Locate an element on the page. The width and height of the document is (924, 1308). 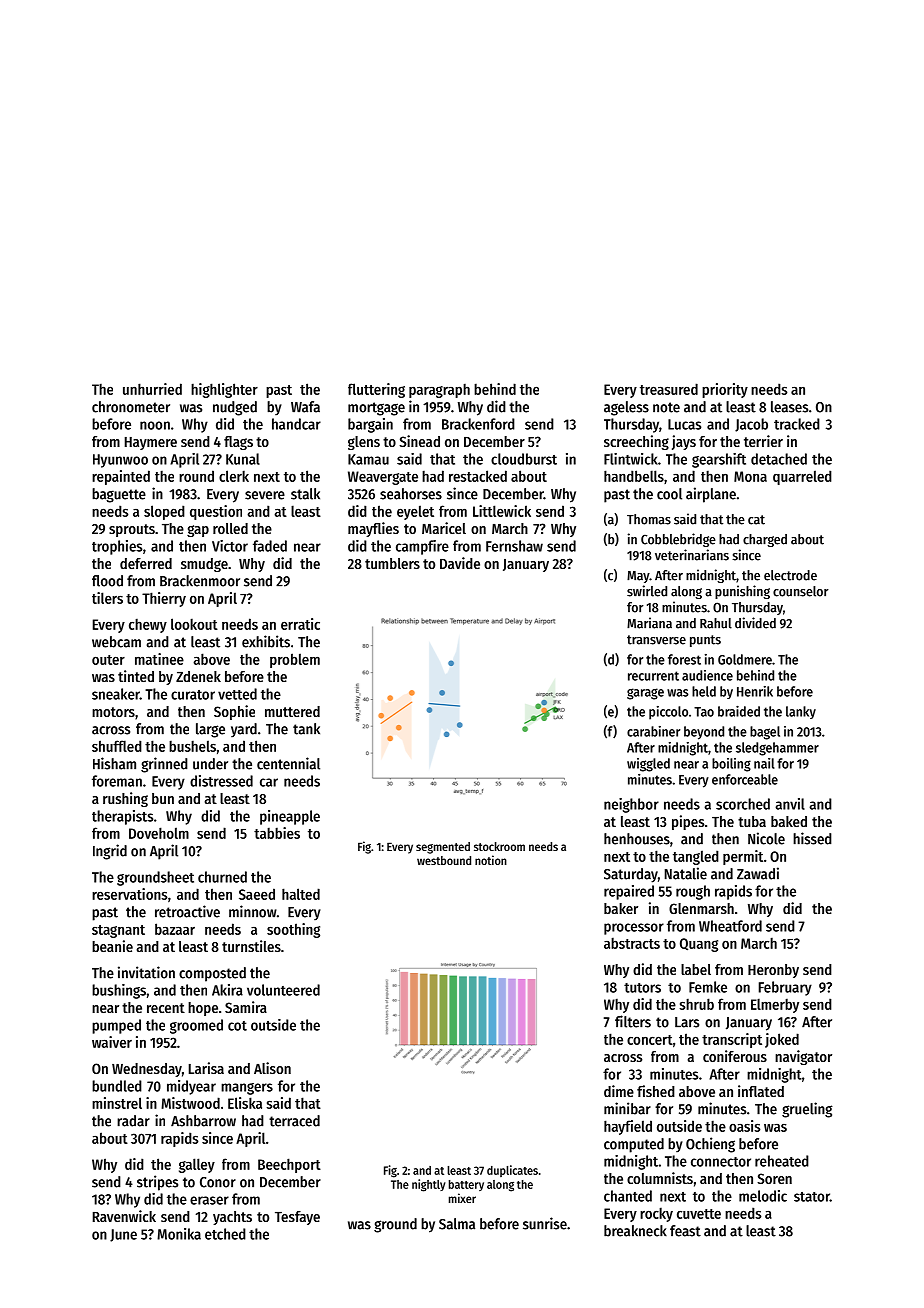
leases is located at coordinates (789, 407).
